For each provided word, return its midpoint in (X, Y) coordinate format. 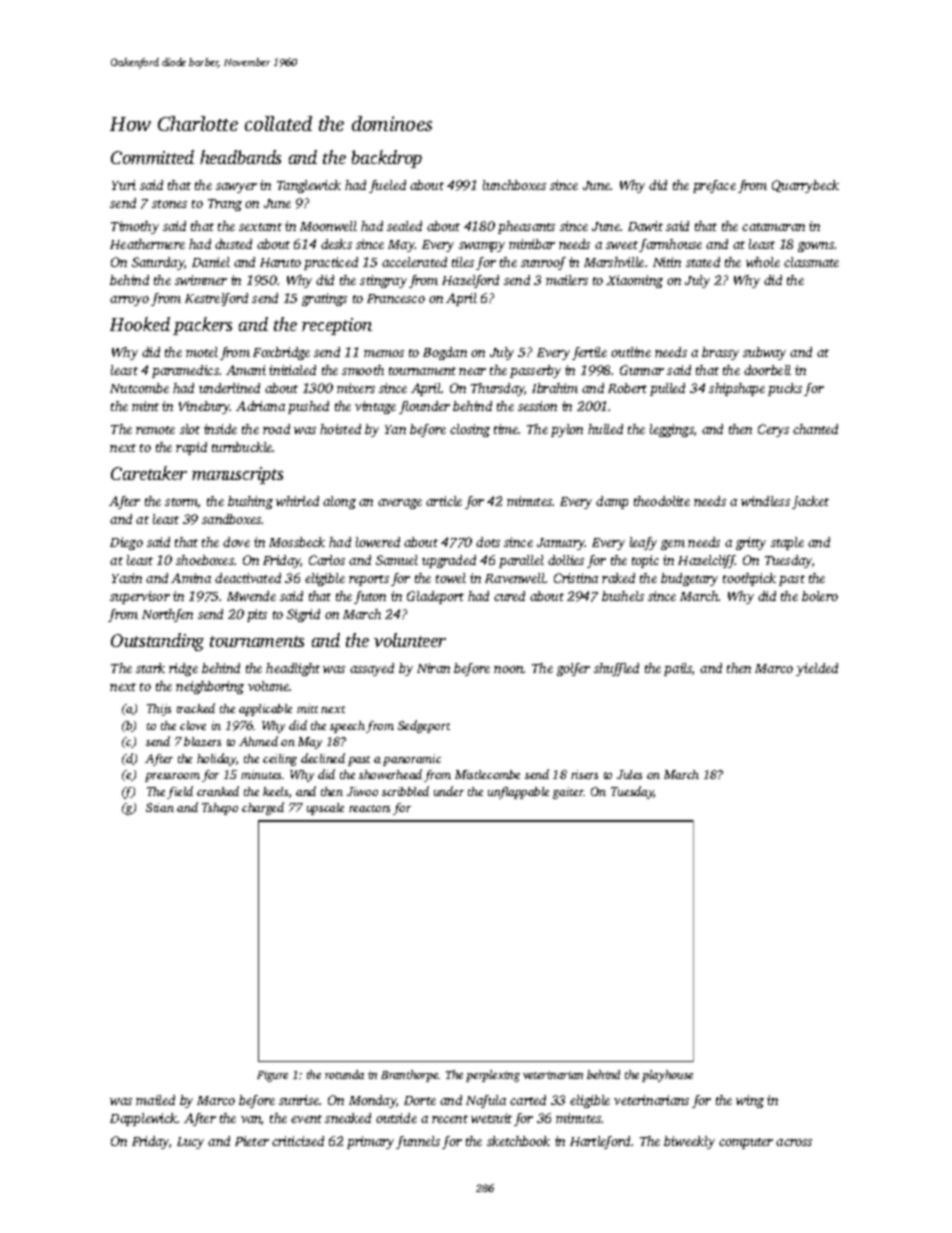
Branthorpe (409, 1076)
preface (714, 186)
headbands (240, 157)
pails (678, 669)
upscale (325, 809)
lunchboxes (514, 185)
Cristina (576, 578)
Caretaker (149, 473)
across (794, 1142)
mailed (155, 1100)
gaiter (568, 793)
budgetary (689, 579)
